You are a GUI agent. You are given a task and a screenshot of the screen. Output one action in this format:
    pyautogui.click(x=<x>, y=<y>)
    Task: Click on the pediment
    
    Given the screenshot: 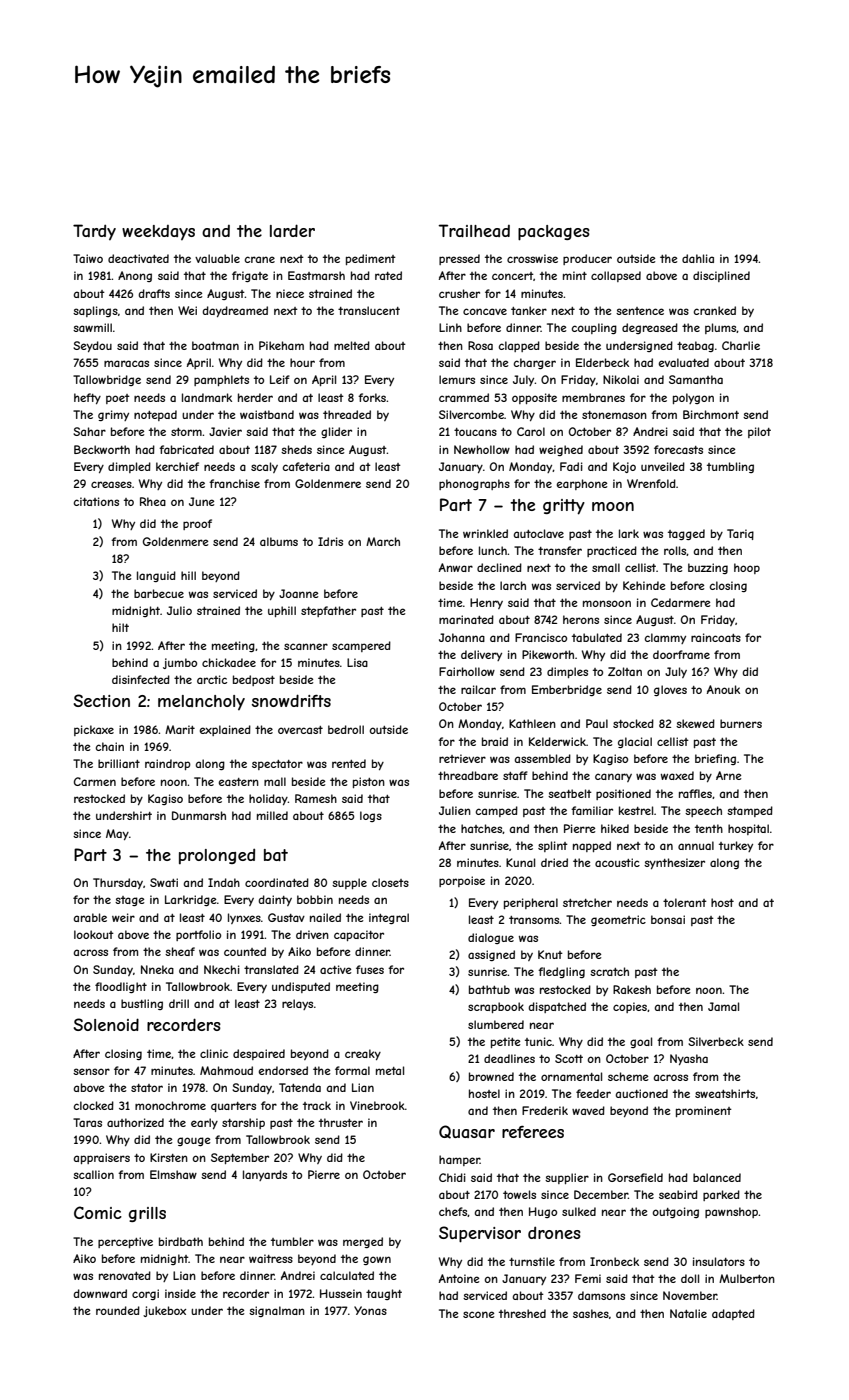 What is the action you would take?
    pyautogui.click(x=371, y=259)
